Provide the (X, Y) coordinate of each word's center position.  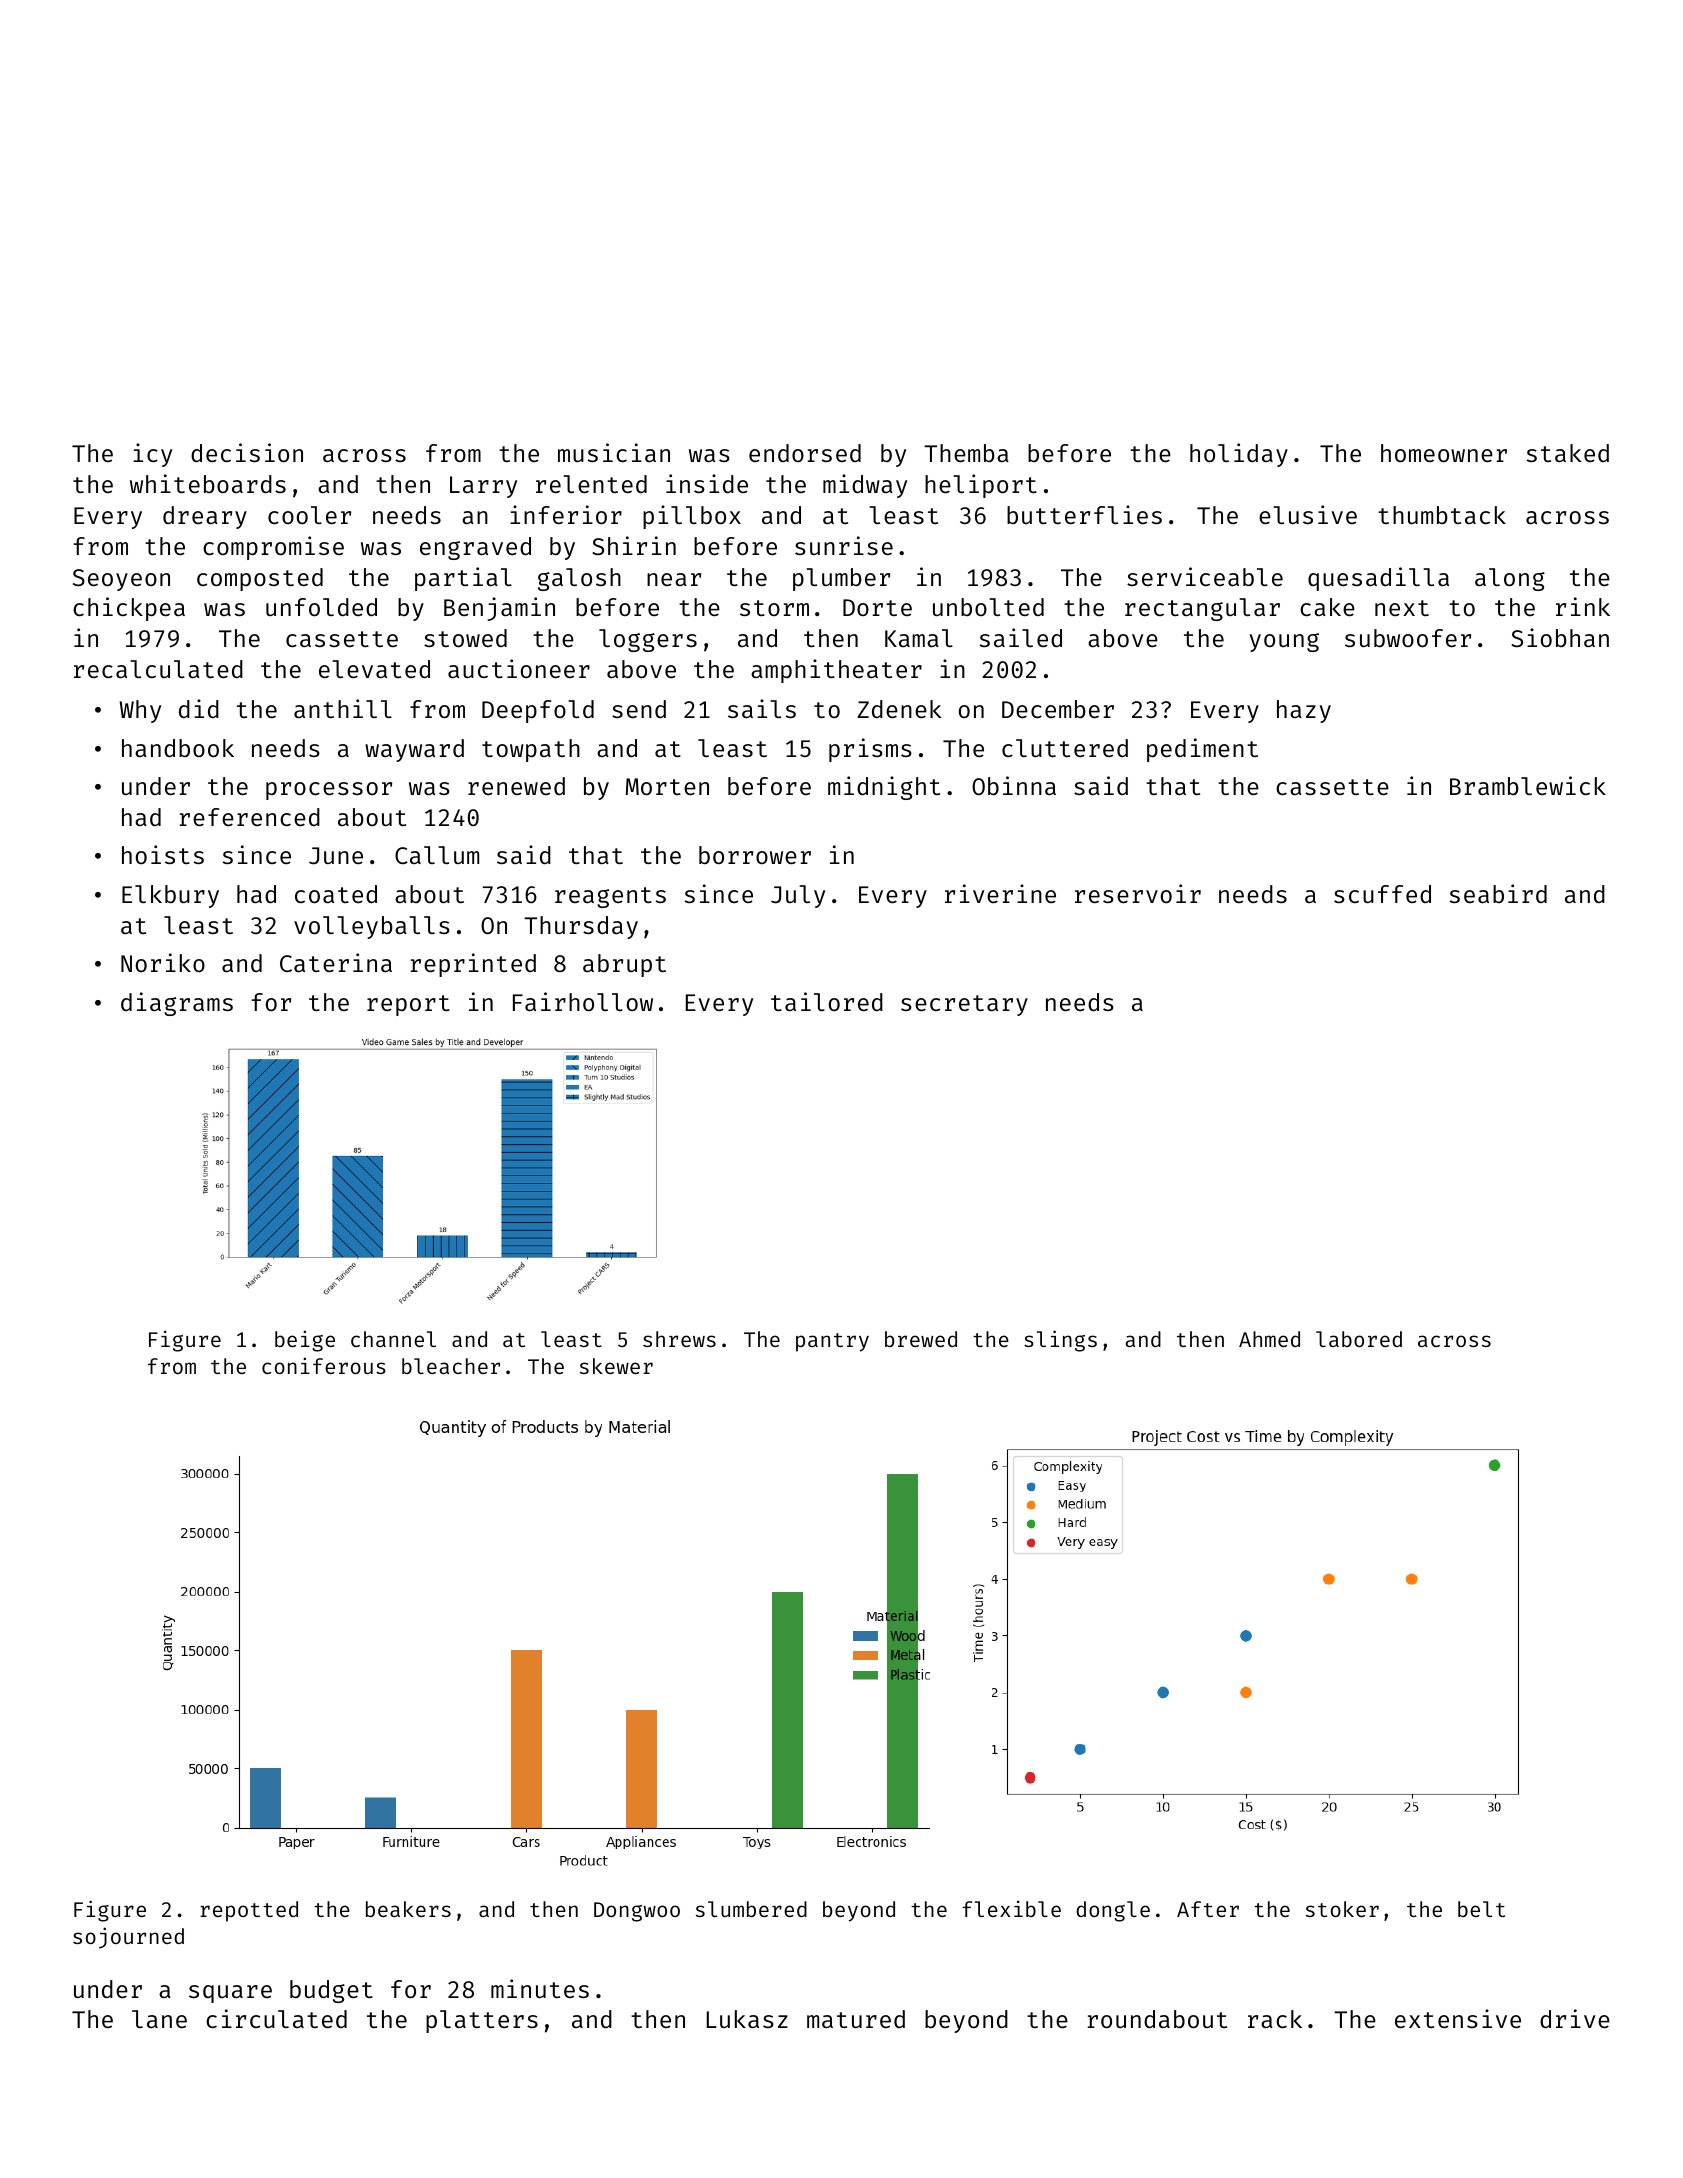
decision (247, 452)
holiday (1239, 455)
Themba (966, 453)
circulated (276, 2018)
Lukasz (747, 2019)
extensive (1458, 2018)
